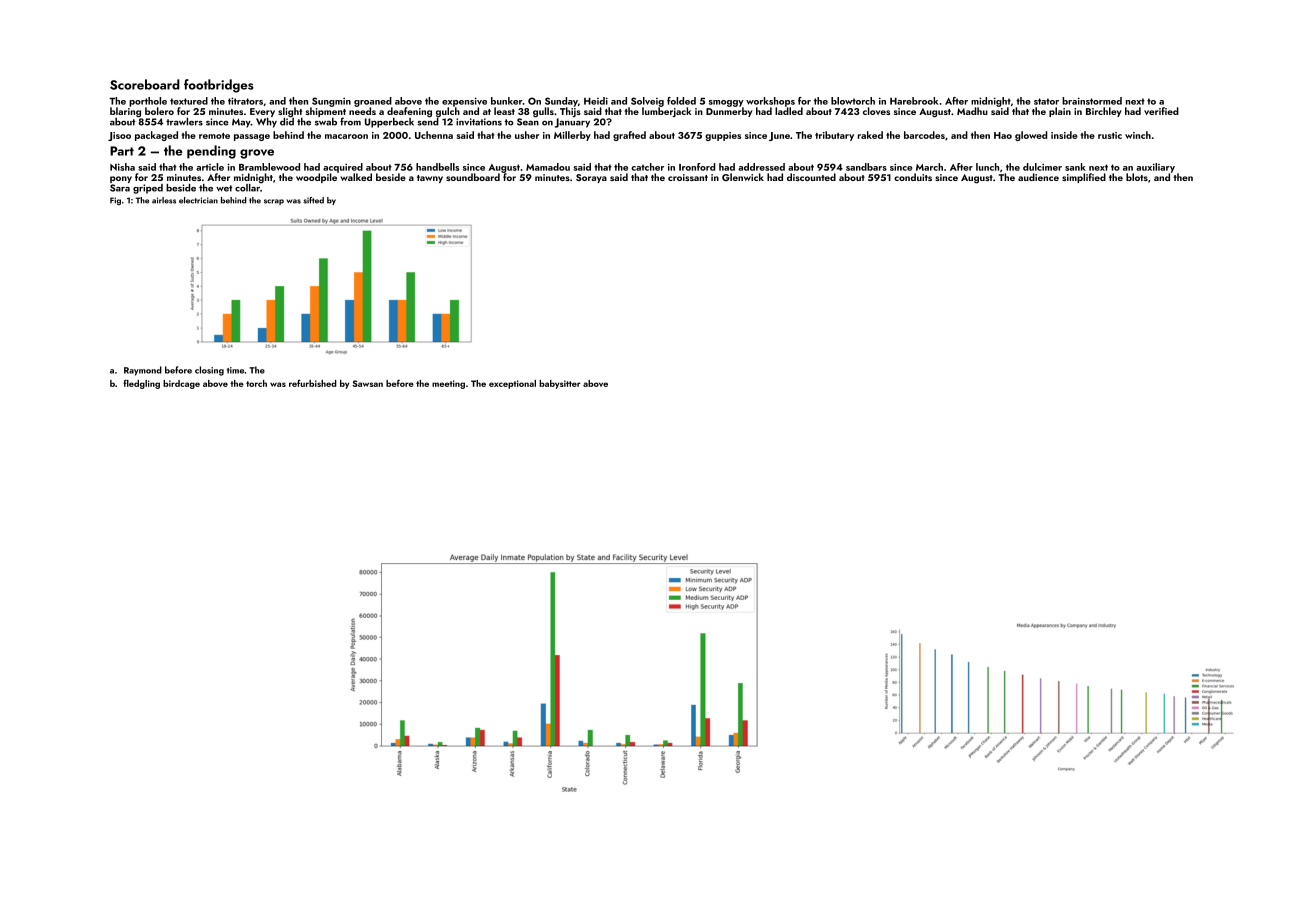 Image resolution: width=1308 pixels, height=924 pixels. Describe the element at coordinates (559, 384) in the screenshot. I see `babysitter` at that location.
